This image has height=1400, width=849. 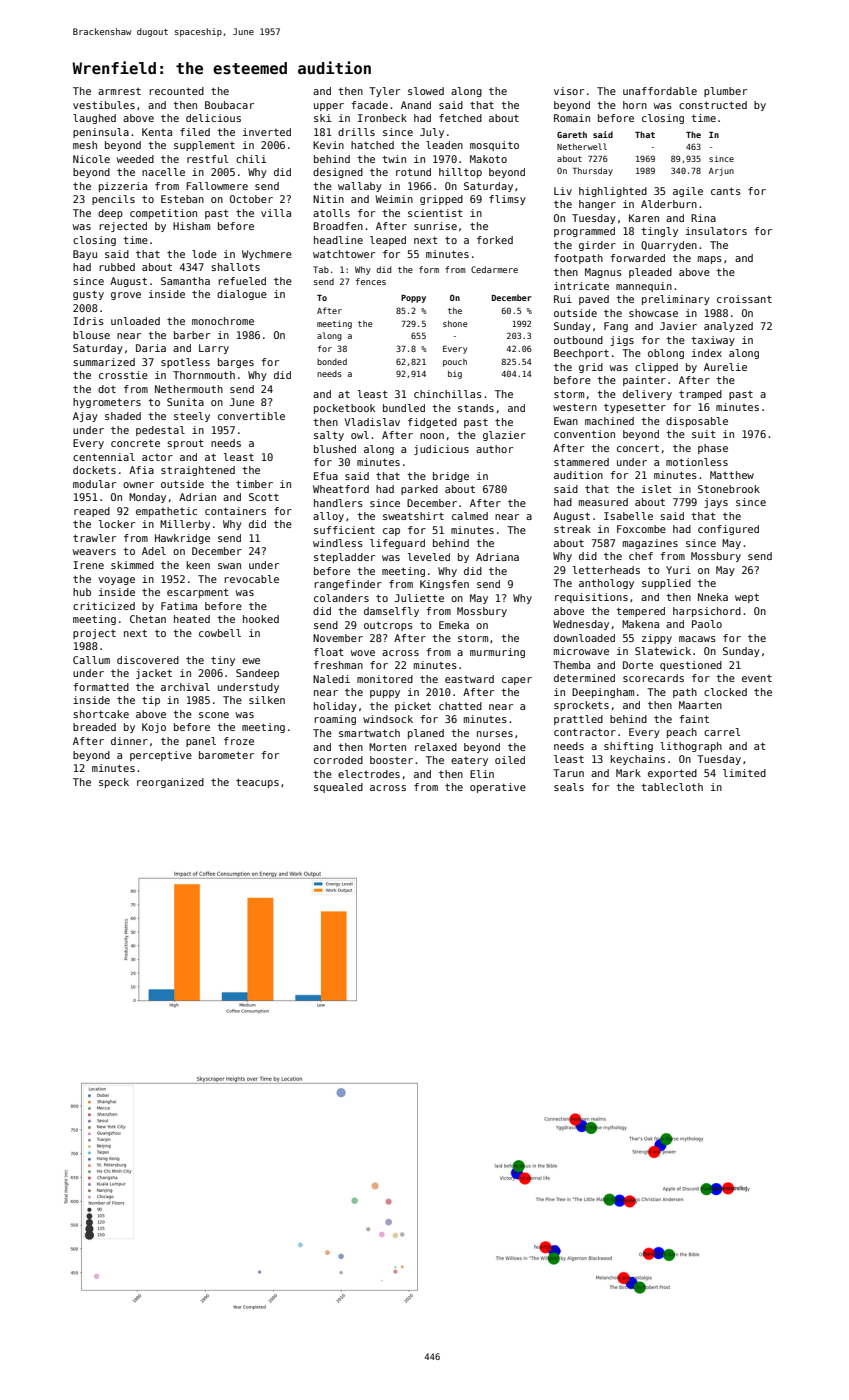 What do you see at coordinates (725, 92) in the image?
I see `plumber` at bounding box center [725, 92].
